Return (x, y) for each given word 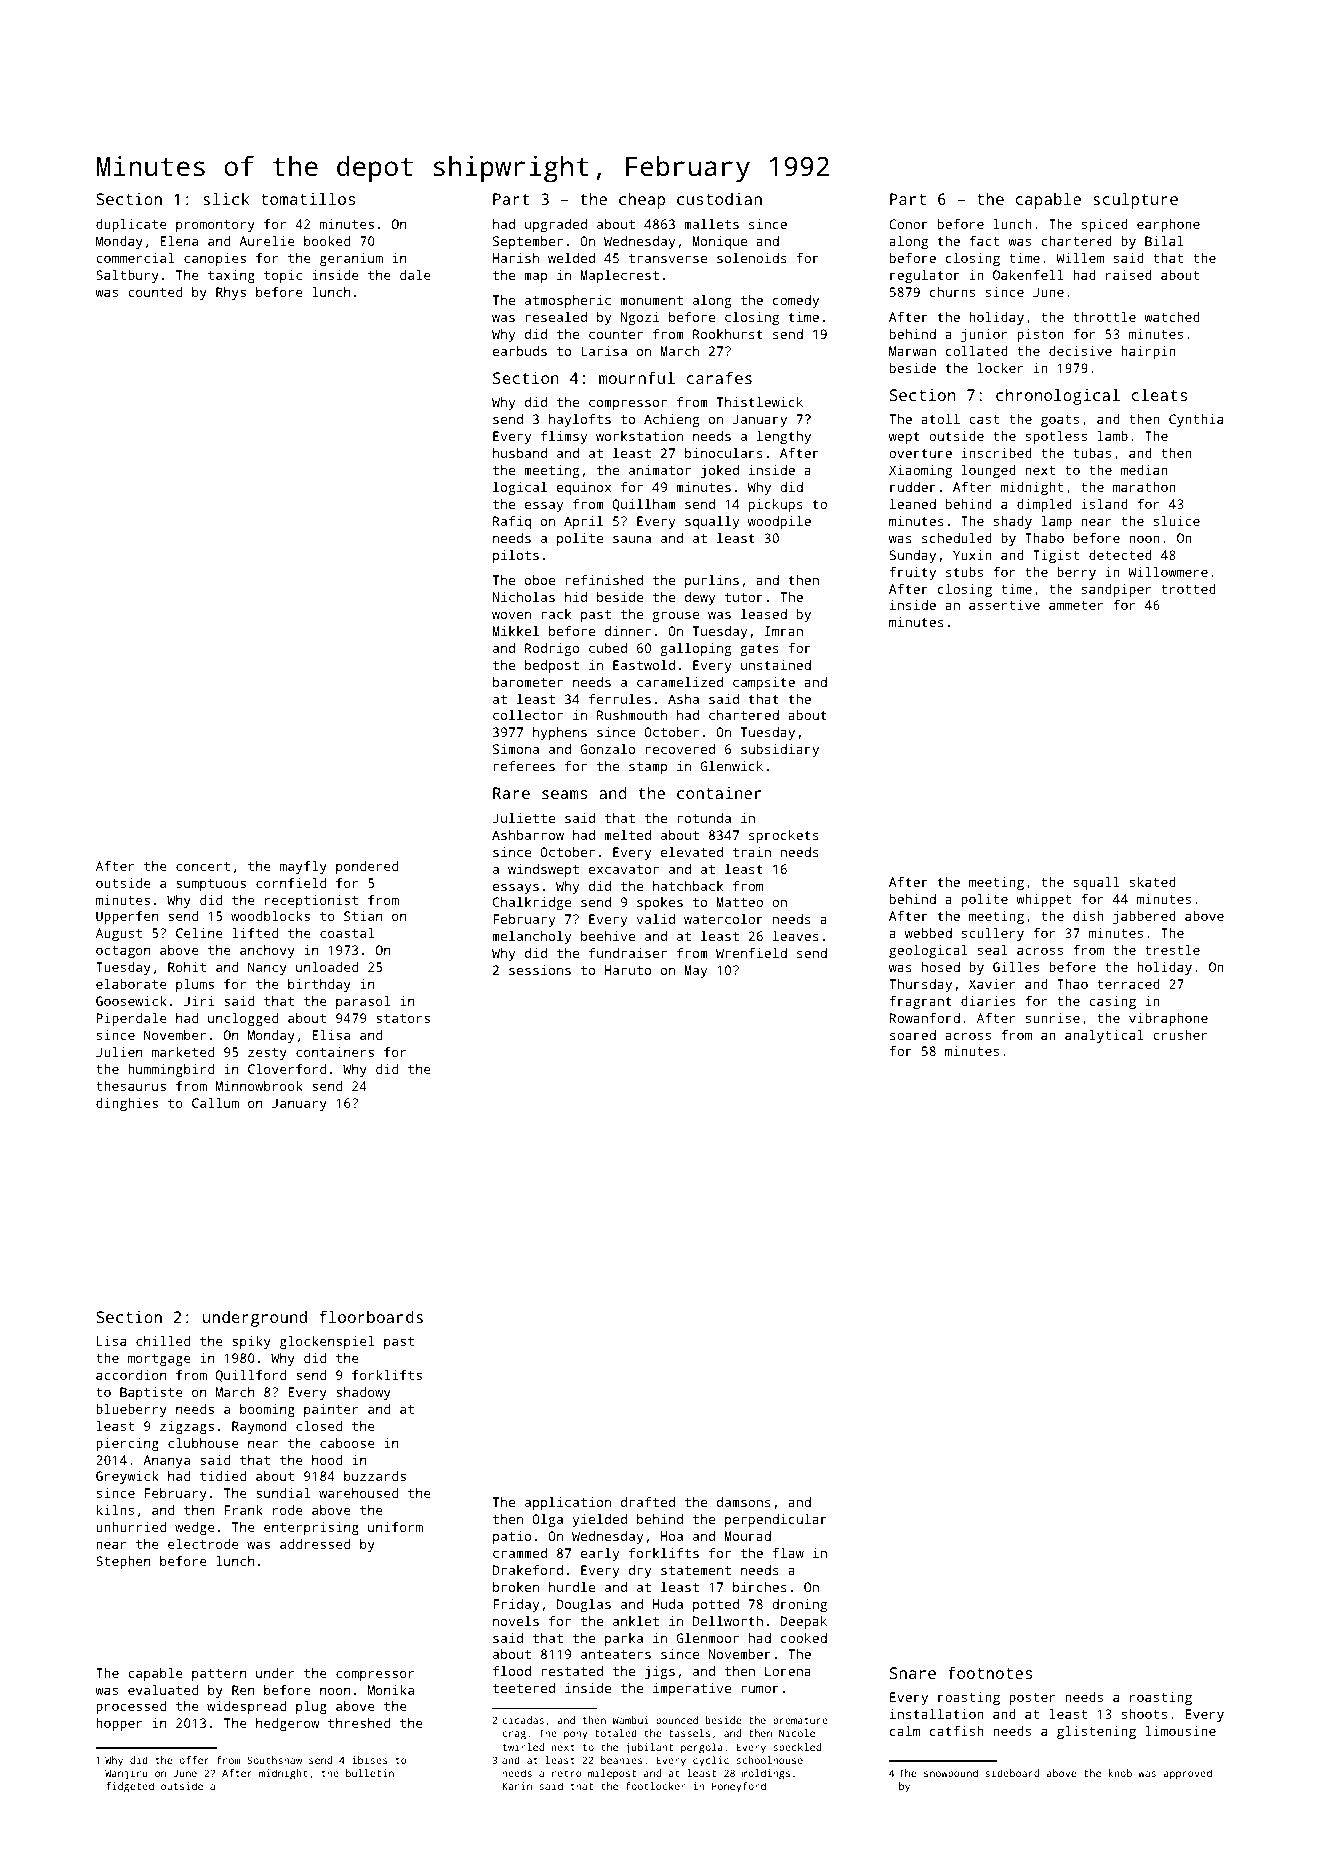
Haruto (628, 970)
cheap (642, 200)
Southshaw (274, 1760)
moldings (766, 1774)
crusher (1180, 1035)
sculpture (1135, 200)
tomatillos (308, 198)
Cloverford (287, 1069)
